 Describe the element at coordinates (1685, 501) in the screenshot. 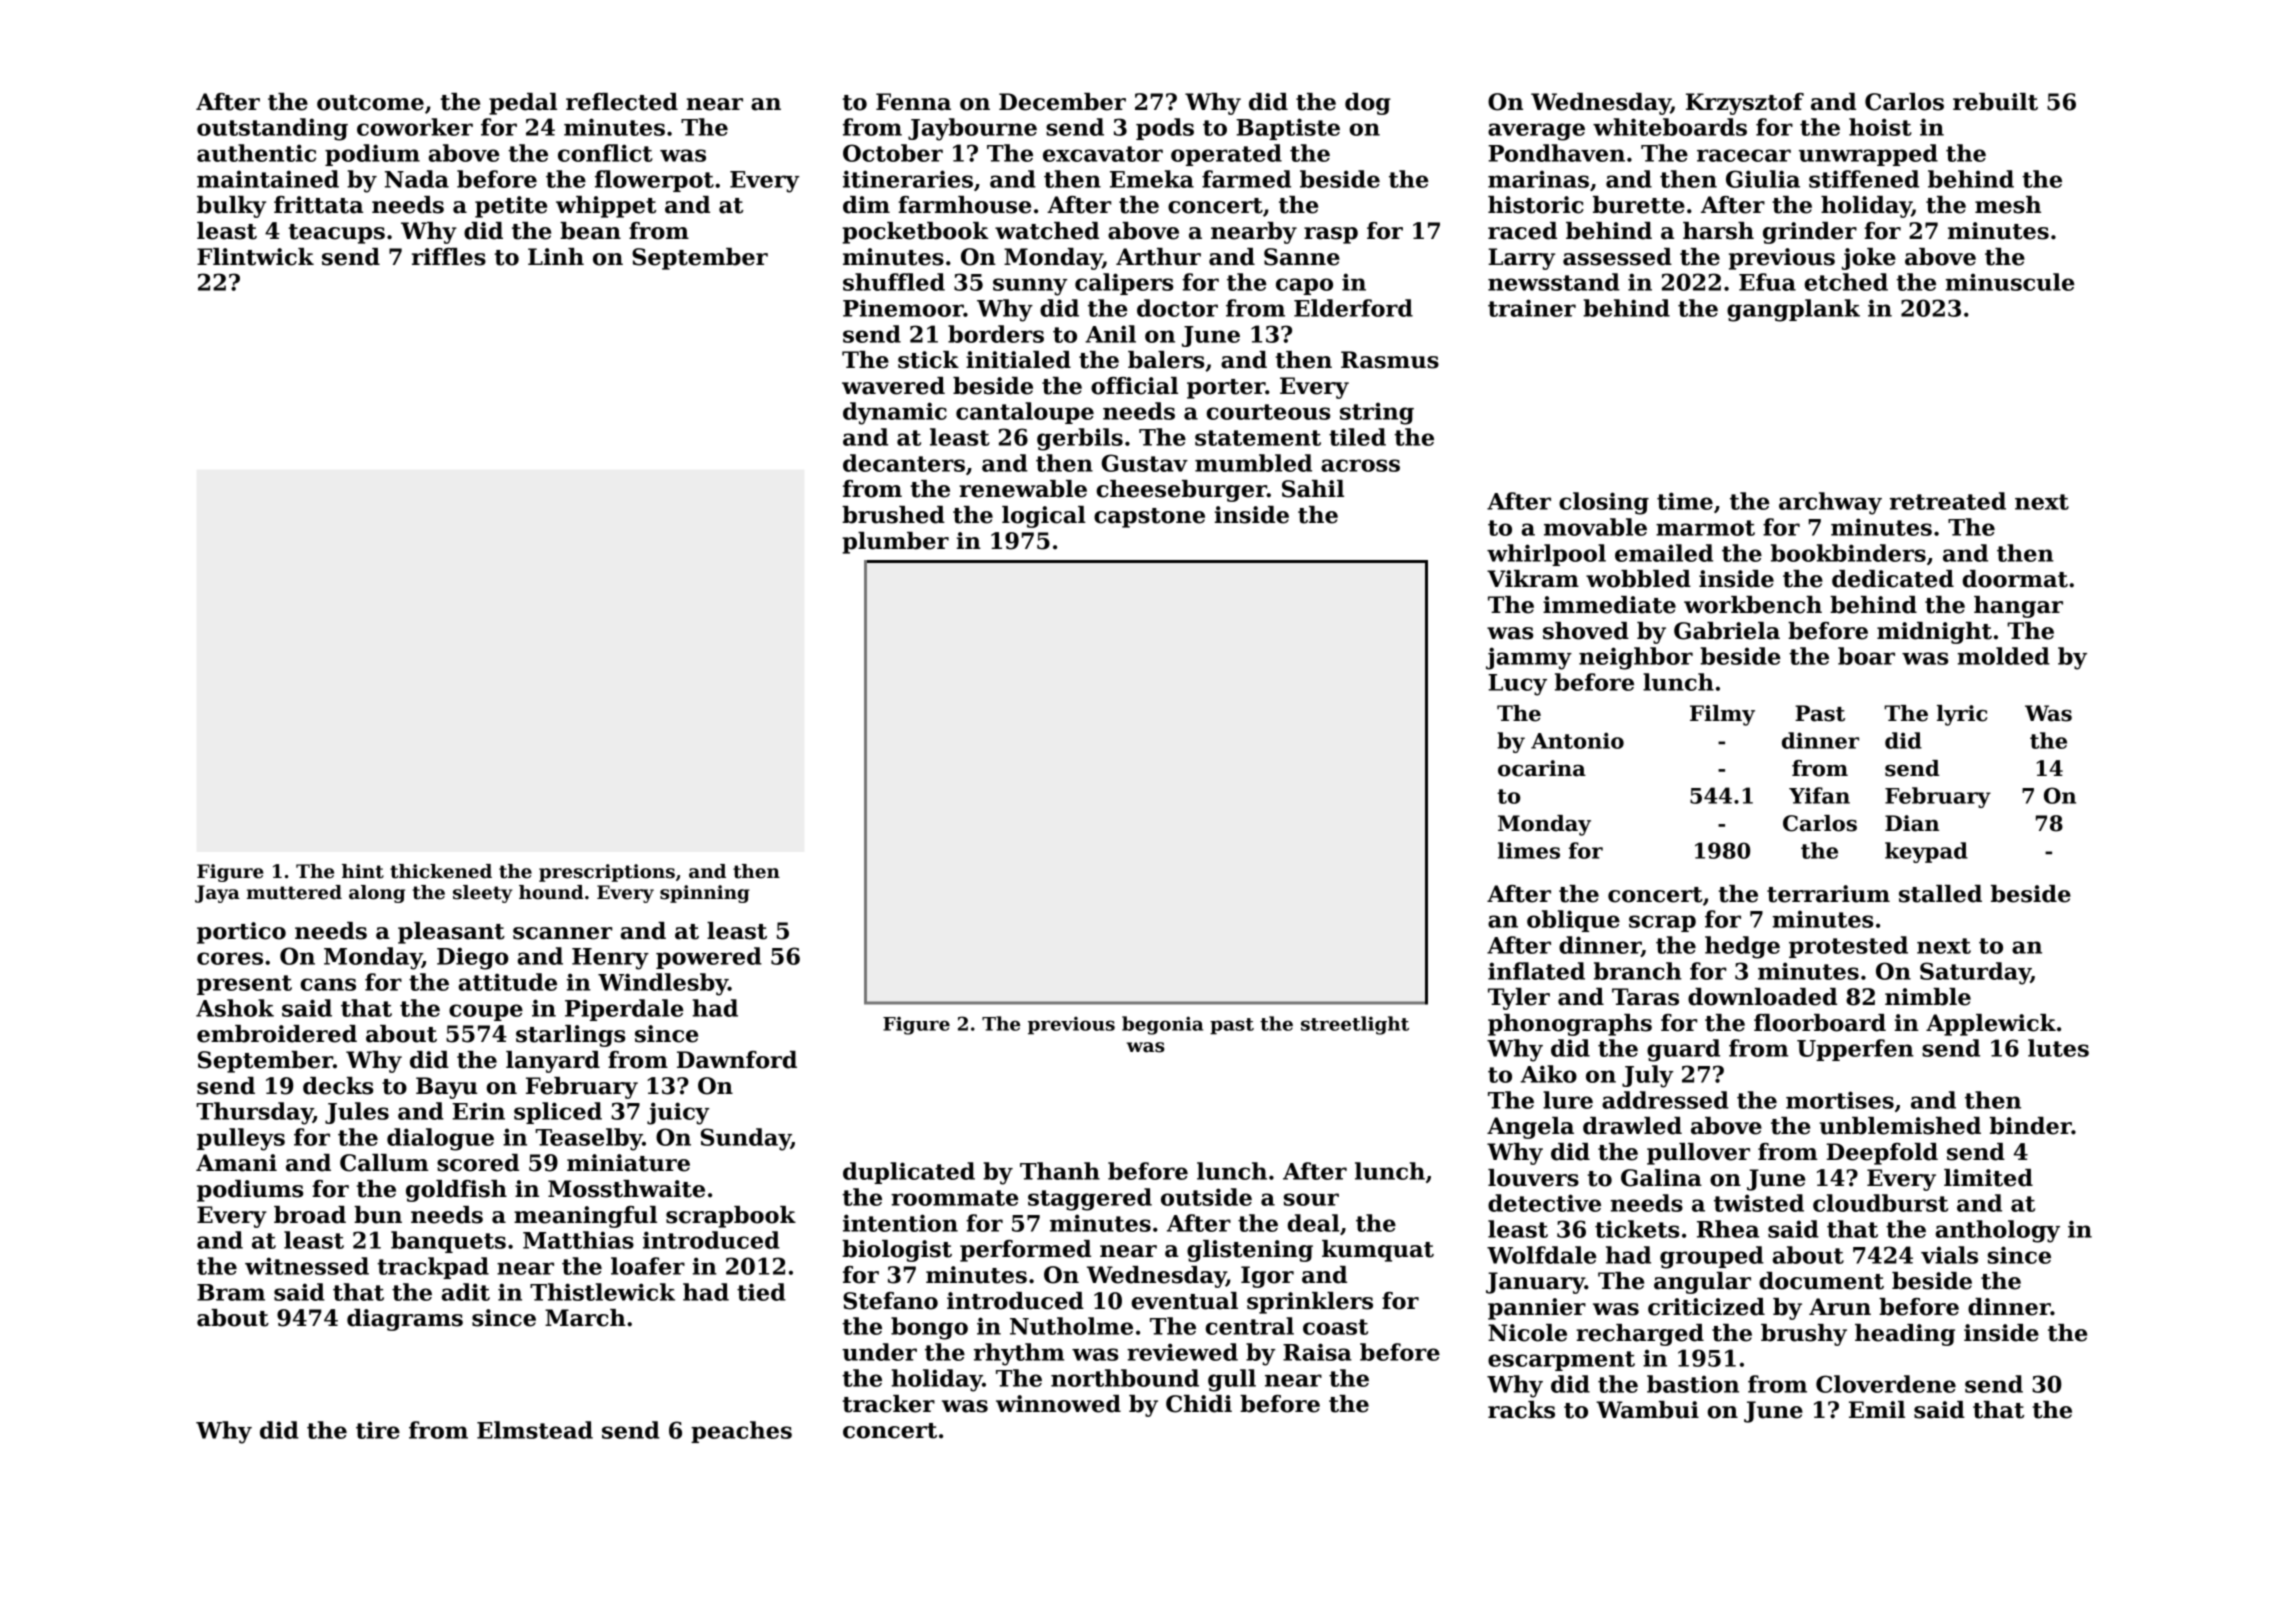

I see `time` at that location.
